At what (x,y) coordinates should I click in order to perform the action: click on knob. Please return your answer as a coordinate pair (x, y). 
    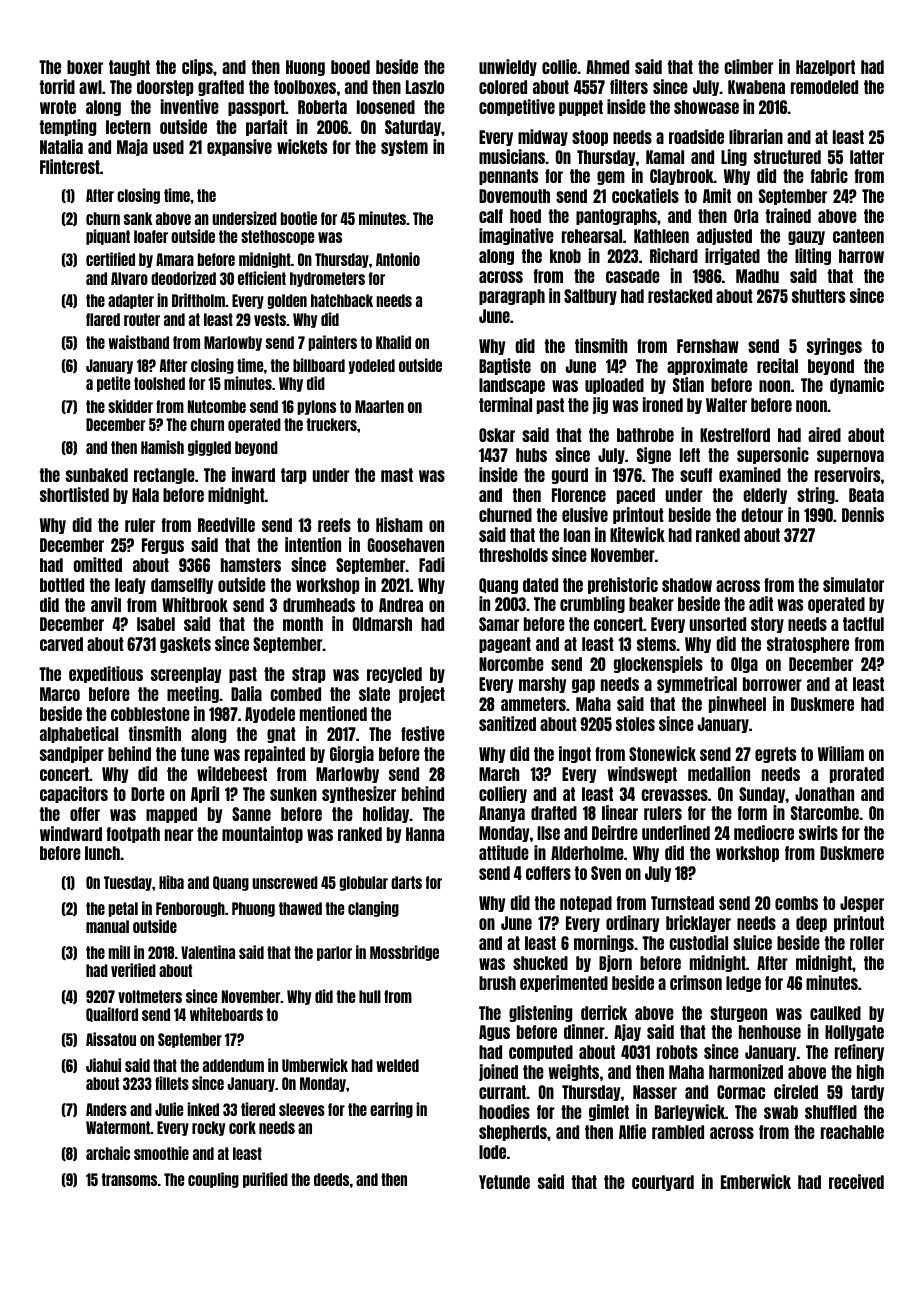
    Looking at the image, I should click on (565, 256).
